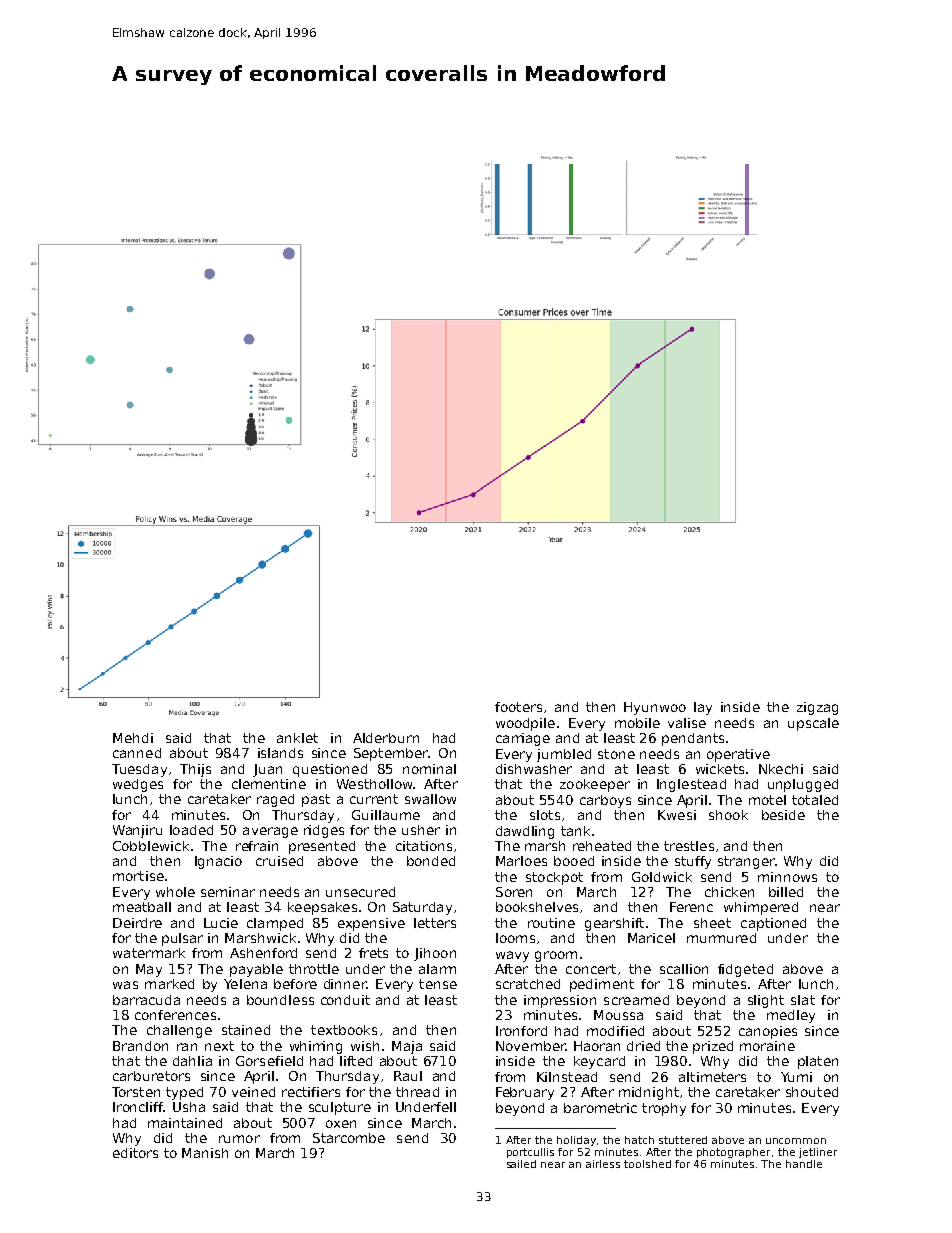 Image resolution: width=952 pixels, height=1233 pixels. Describe the element at coordinates (228, 892) in the image. I see `seminar` at that location.
